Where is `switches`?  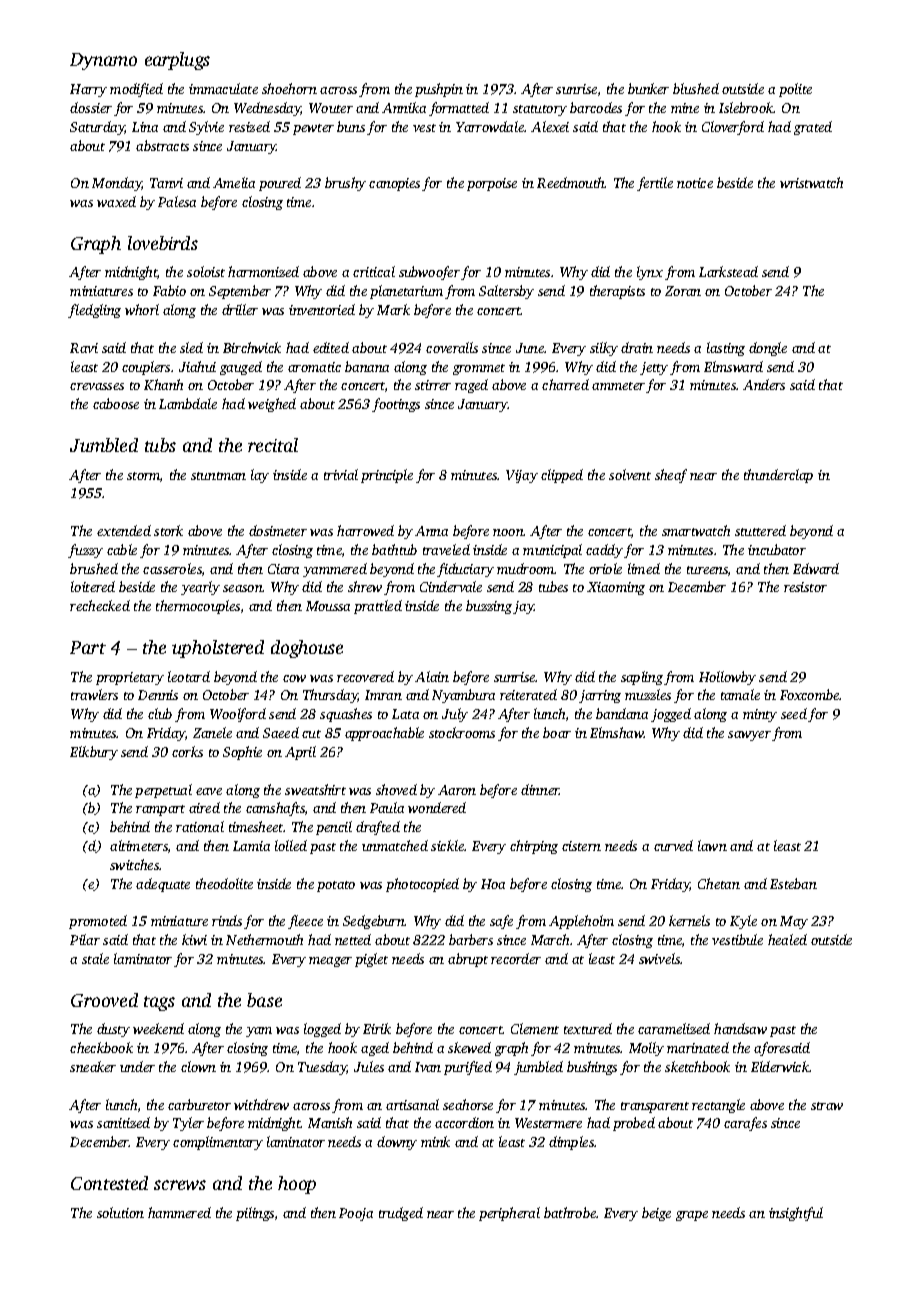
switches is located at coordinates (134, 864).
